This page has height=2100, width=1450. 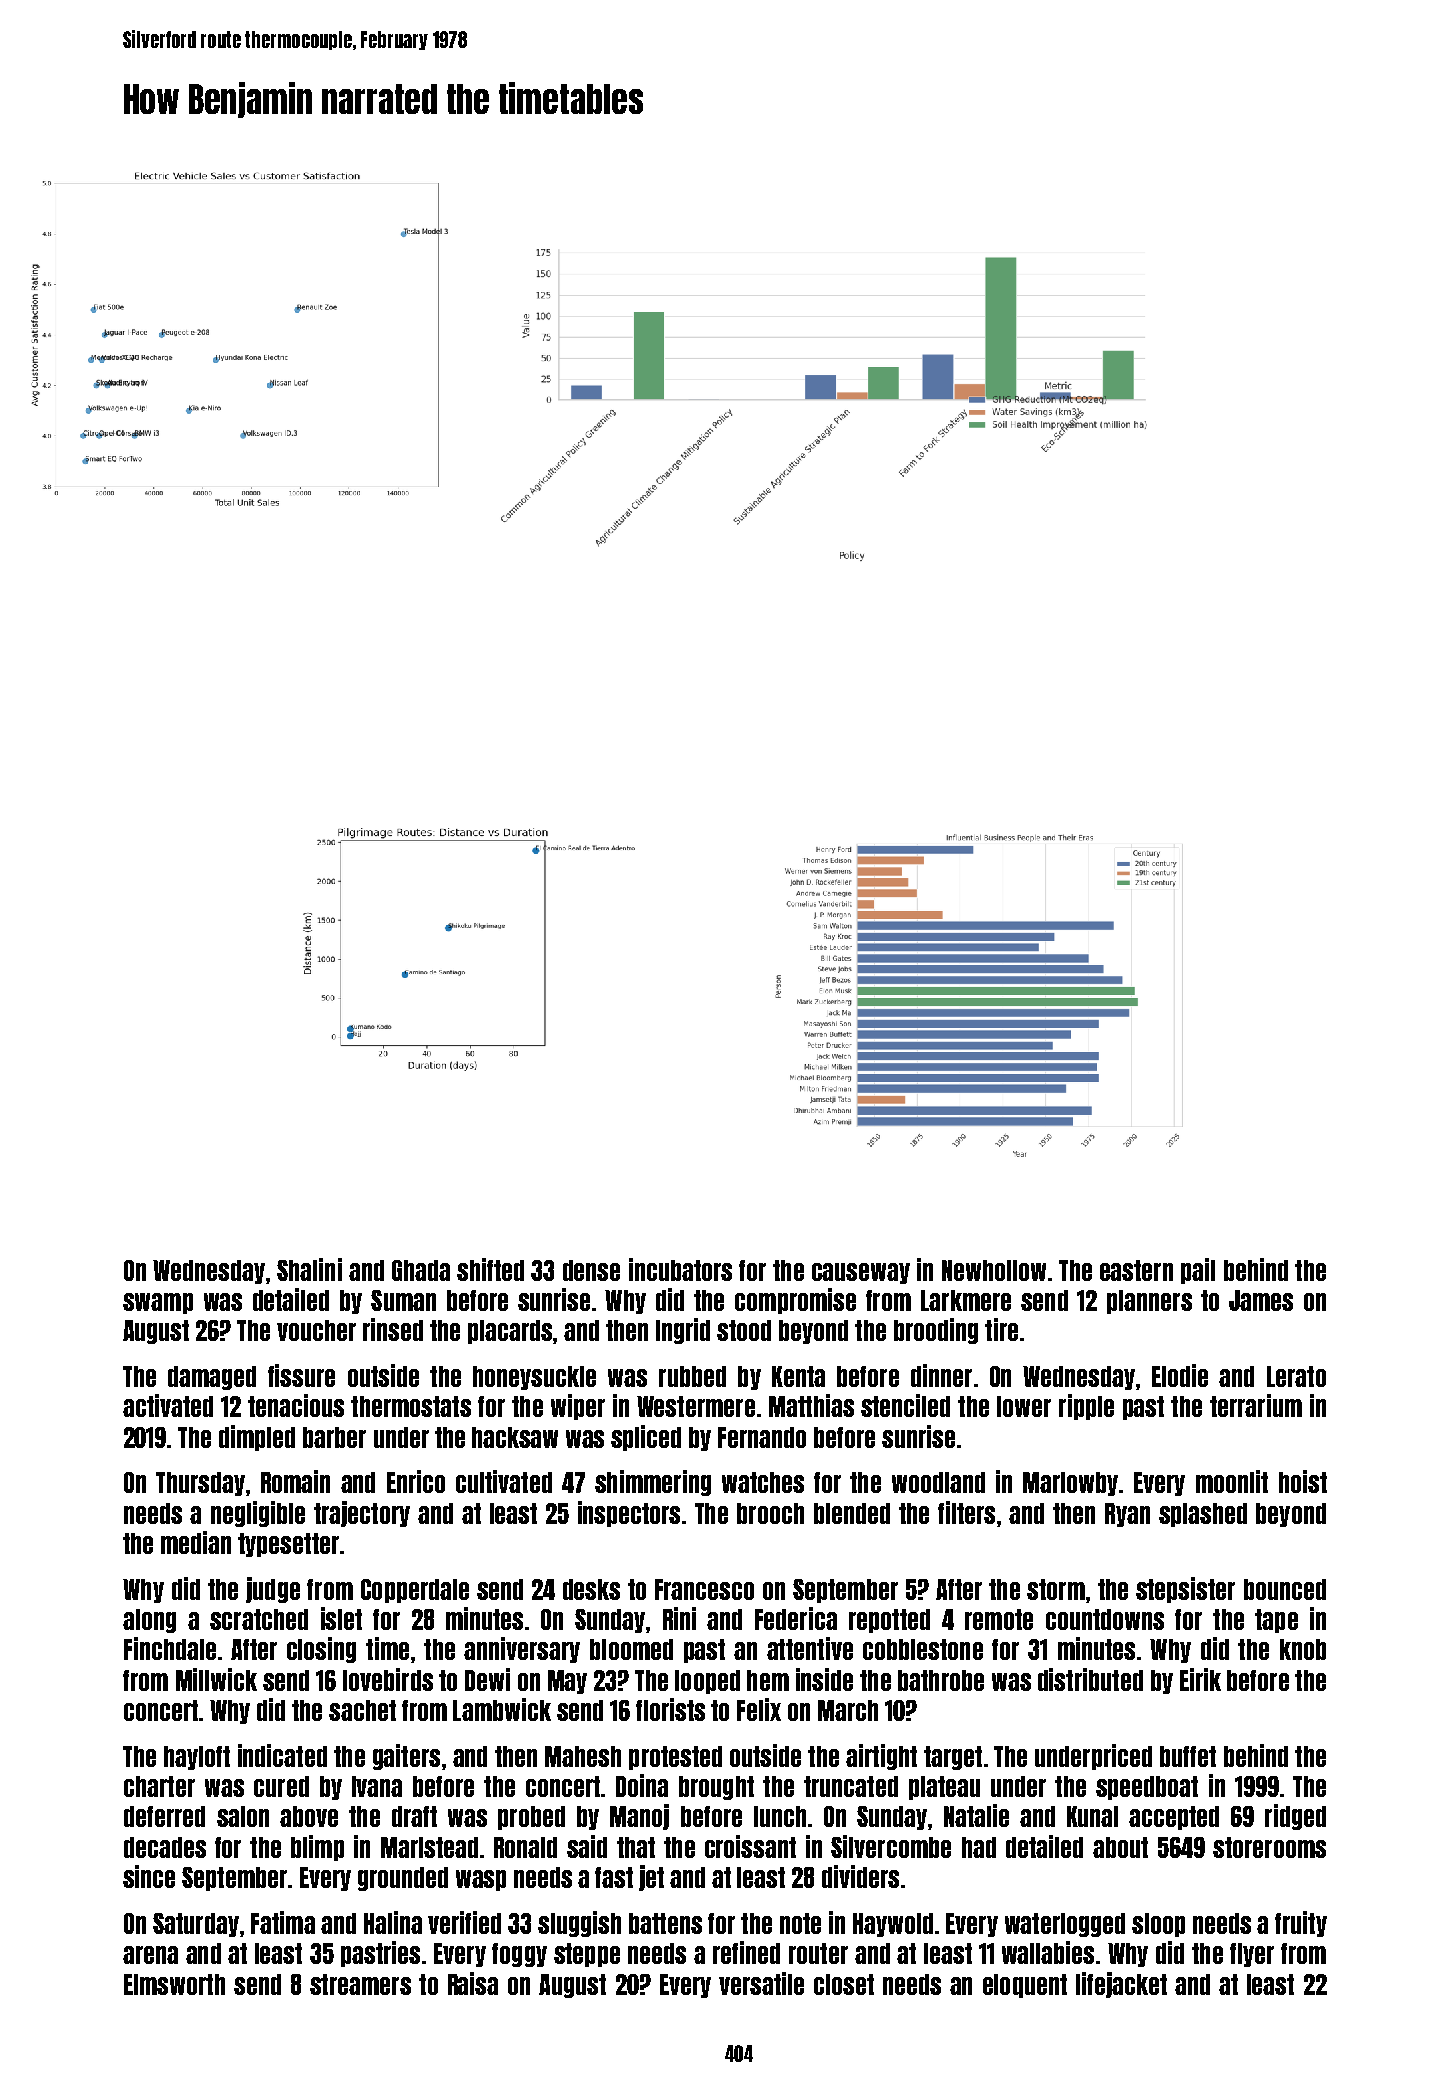 What do you see at coordinates (1232, 1481) in the page?
I see `moonlit` at bounding box center [1232, 1481].
